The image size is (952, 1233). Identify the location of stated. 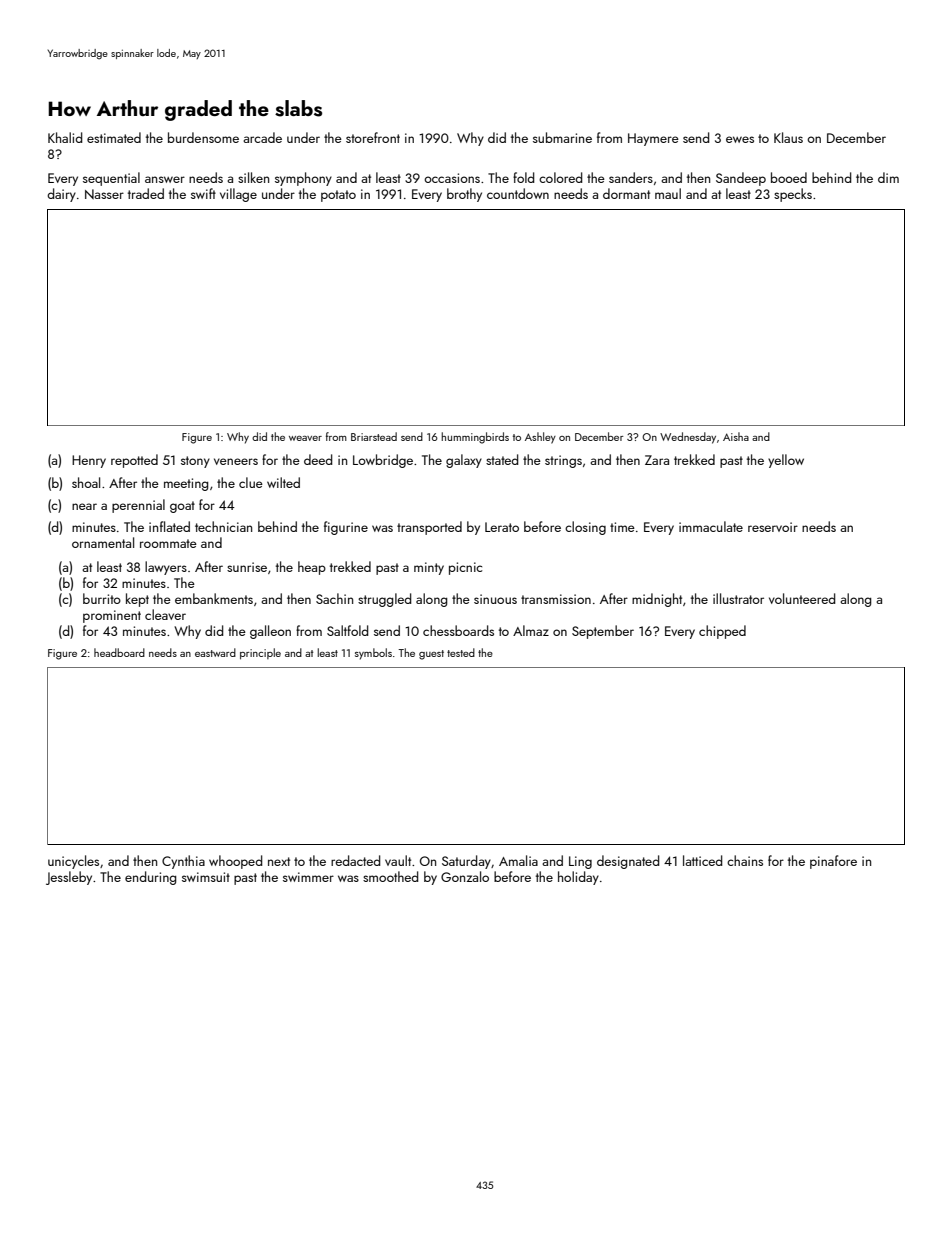
(502, 459).
